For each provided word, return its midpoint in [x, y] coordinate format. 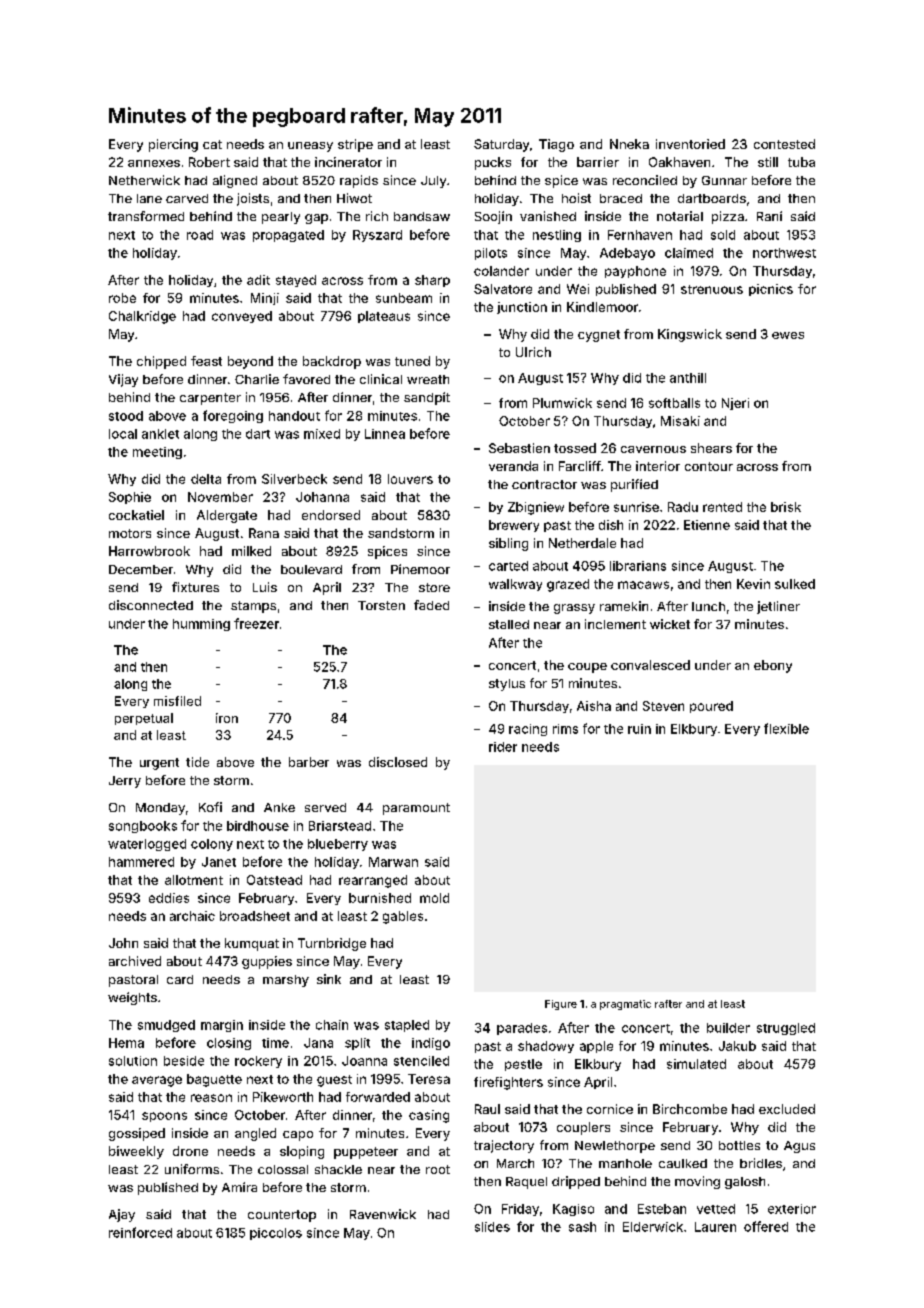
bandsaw [422, 216]
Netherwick [144, 180]
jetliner [778, 607]
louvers [410, 479]
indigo [431, 1044]
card [180, 979]
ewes [788, 335]
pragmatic [625, 1005]
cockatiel [136, 515]
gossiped [137, 1134]
